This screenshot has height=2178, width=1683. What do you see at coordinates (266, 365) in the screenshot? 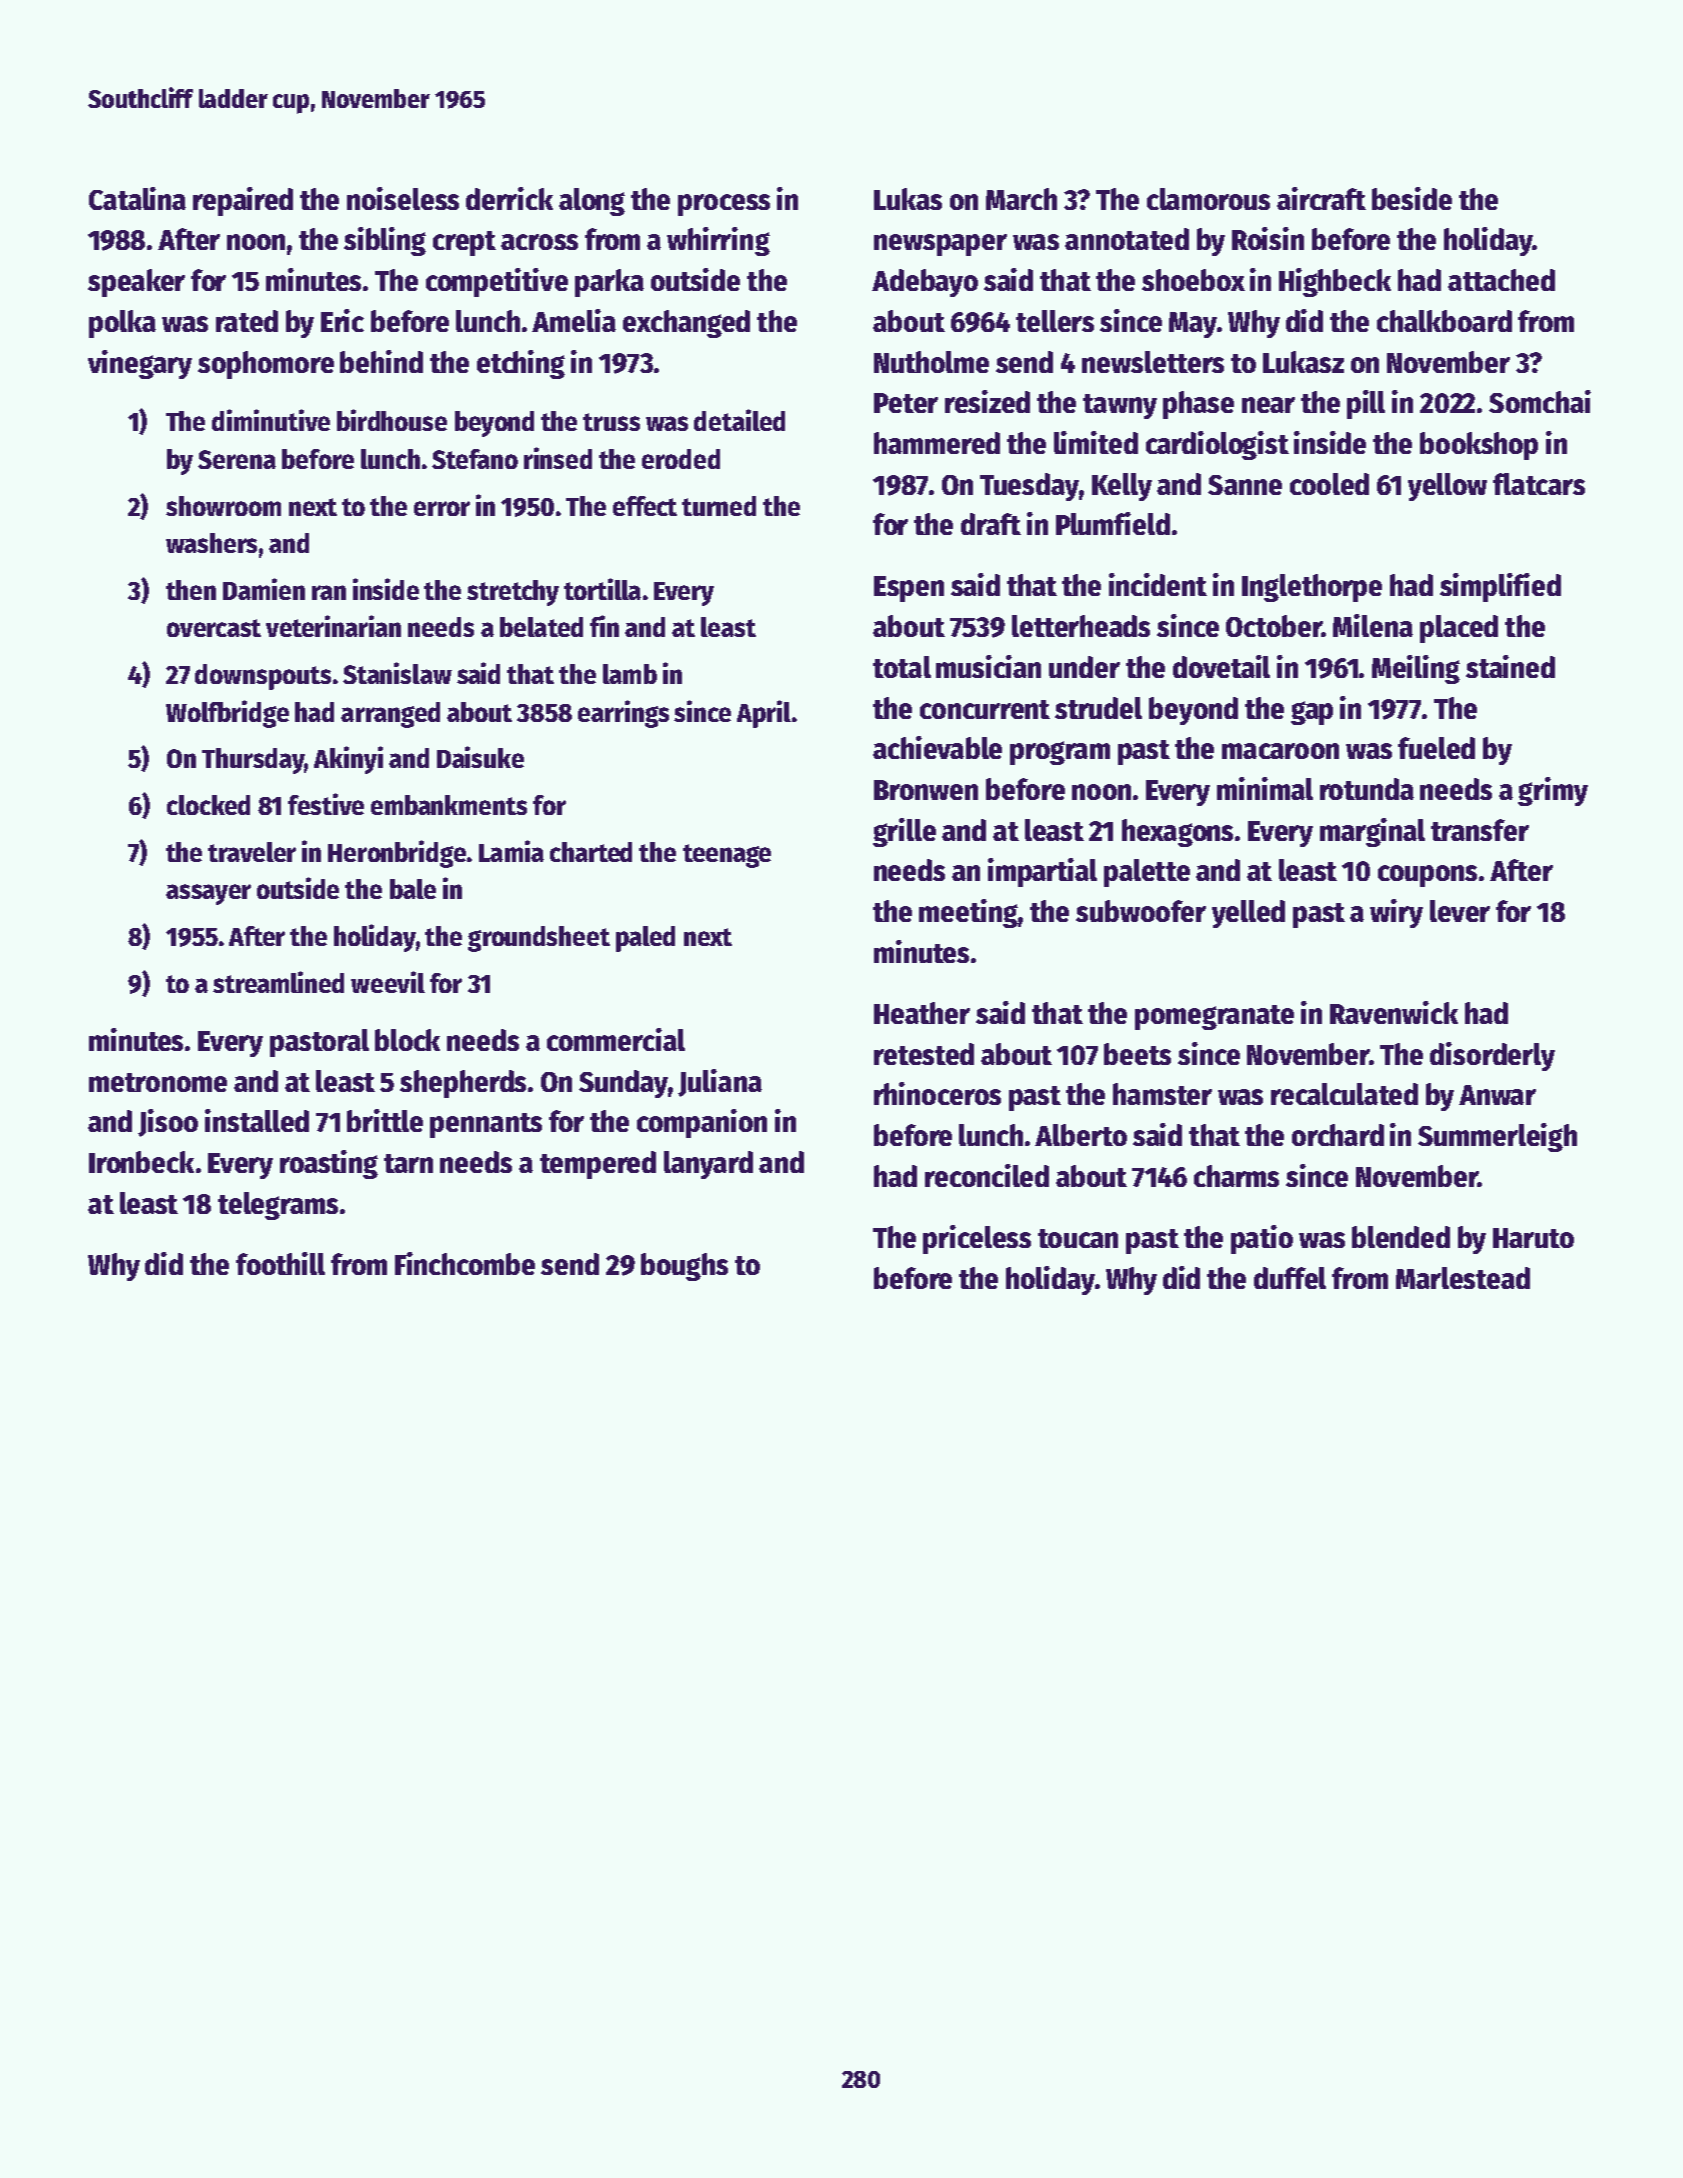
I see `sophomore` at bounding box center [266, 365].
